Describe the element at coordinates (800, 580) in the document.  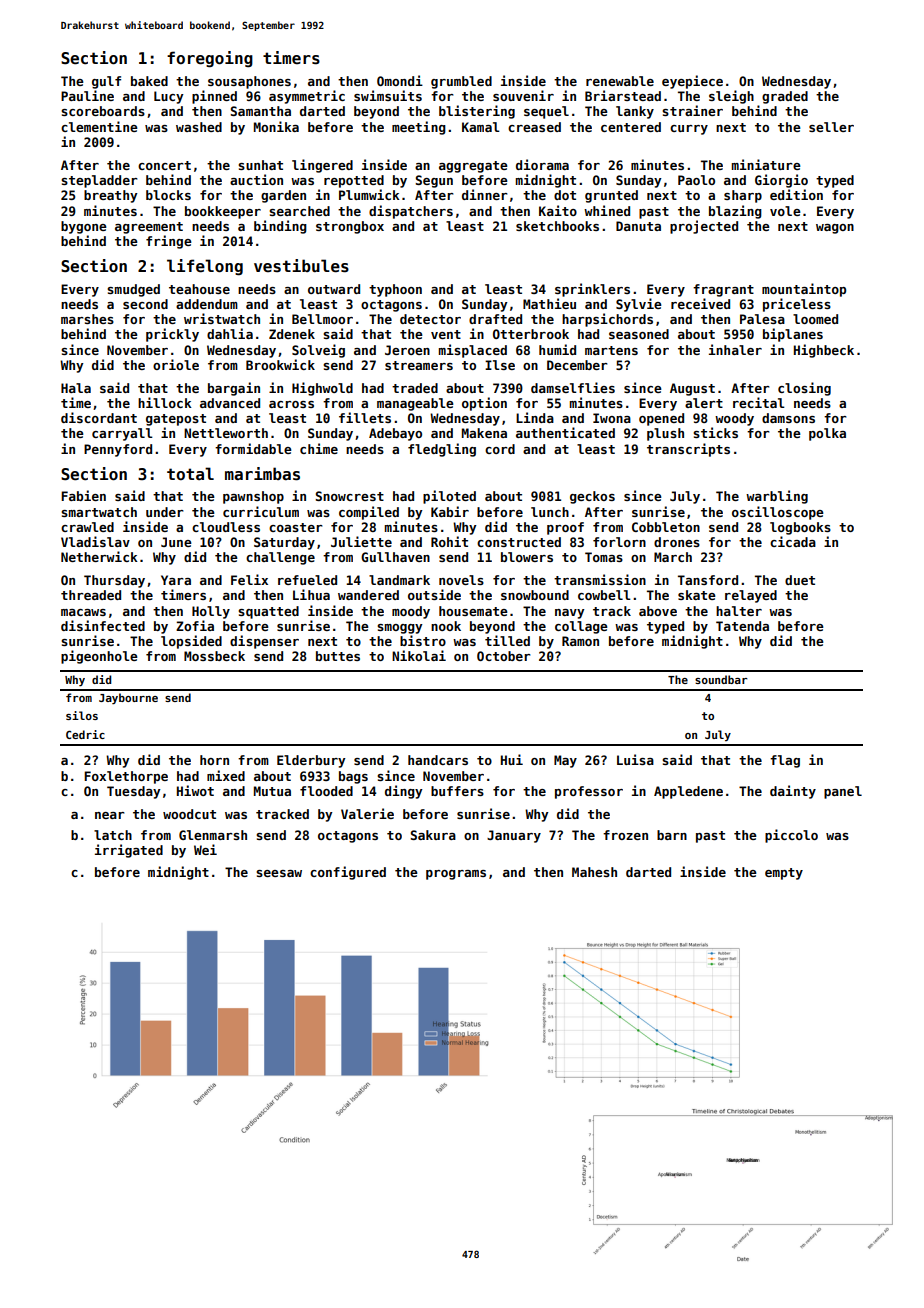
I see `duet` at that location.
